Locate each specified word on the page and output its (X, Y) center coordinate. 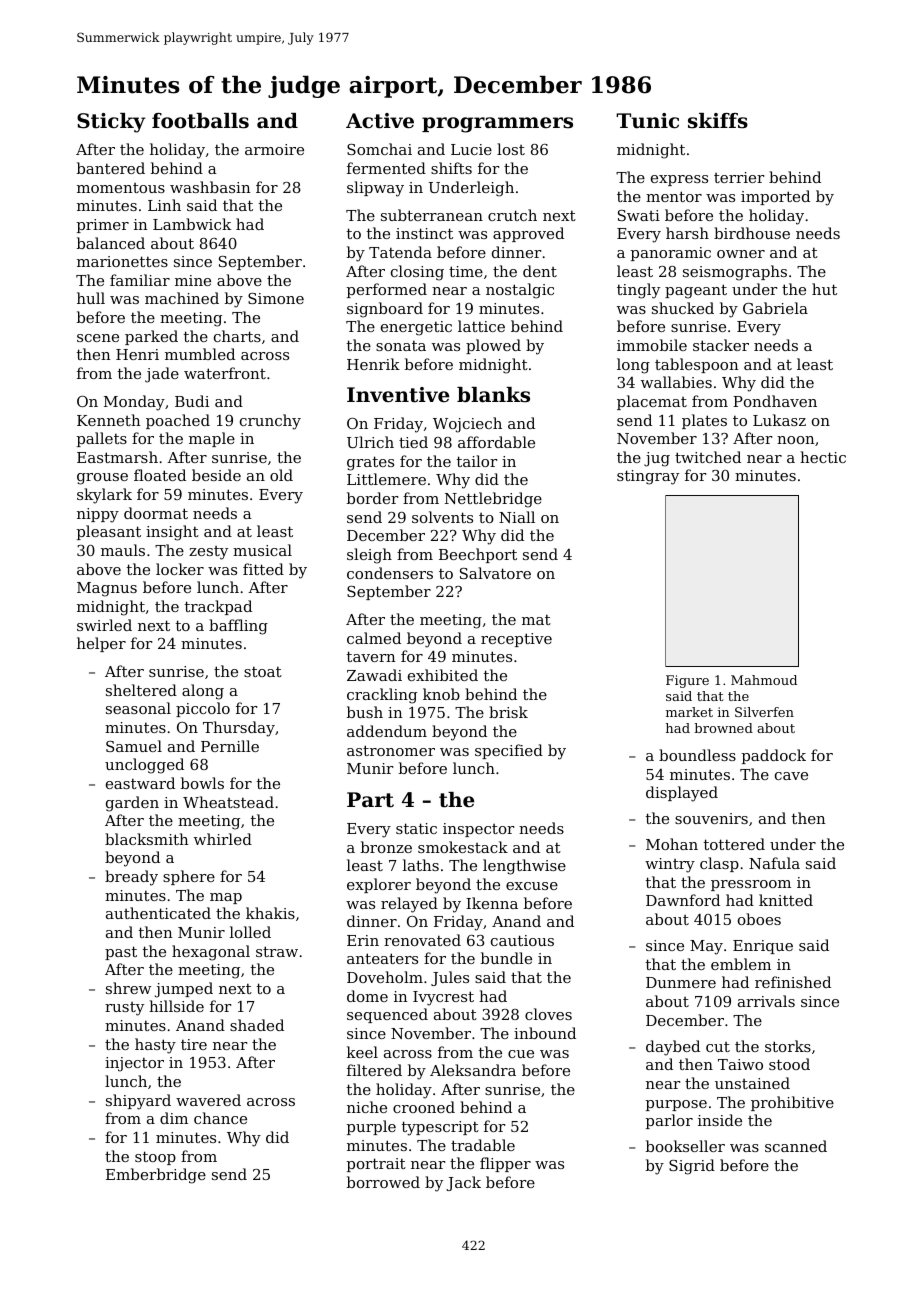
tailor (477, 461)
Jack (463, 1183)
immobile (652, 345)
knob (441, 694)
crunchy (270, 422)
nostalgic (520, 291)
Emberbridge (156, 1176)
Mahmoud (764, 680)
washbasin (210, 187)
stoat (263, 671)
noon (796, 440)
